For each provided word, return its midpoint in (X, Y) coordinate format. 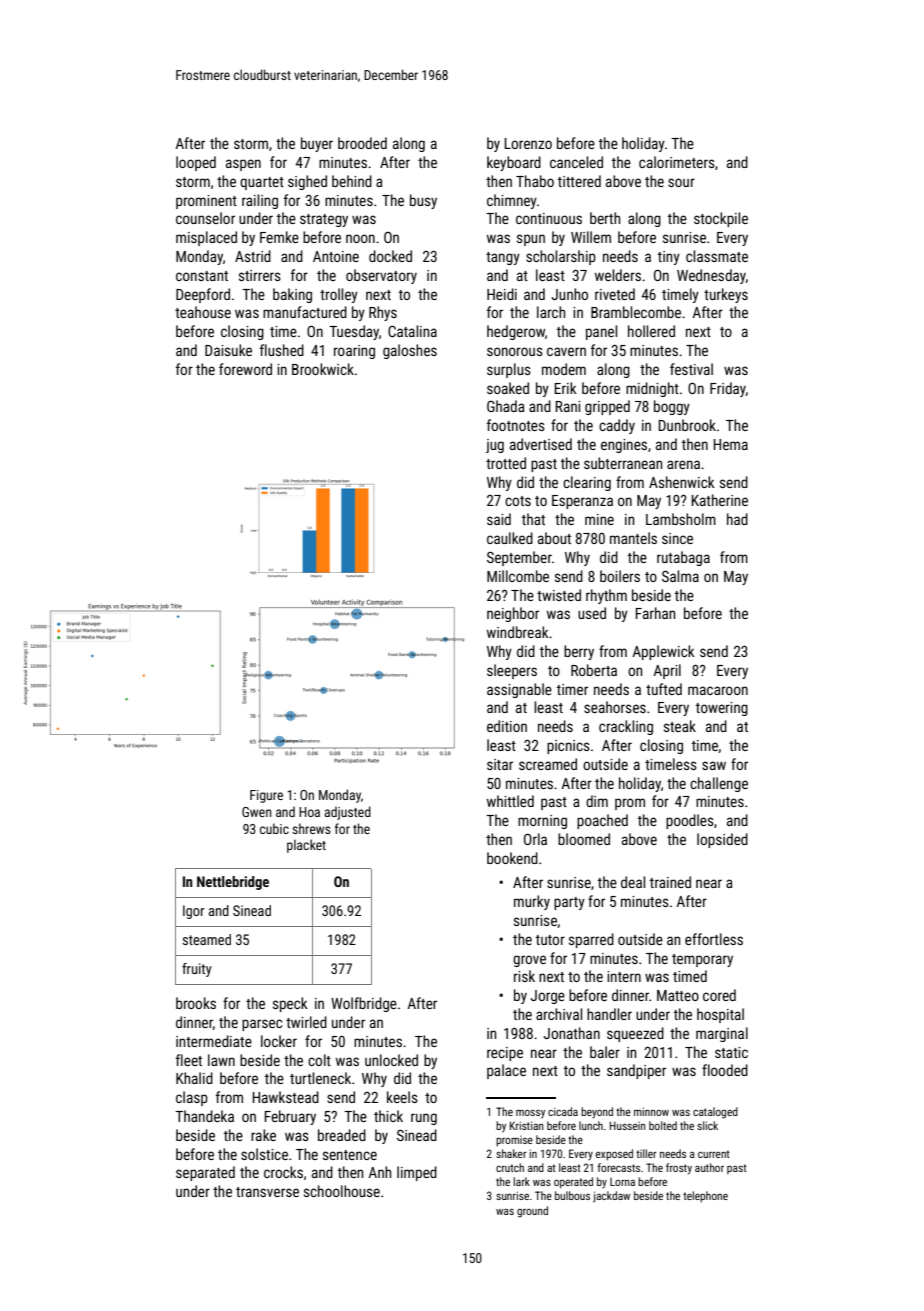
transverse (267, 1192)
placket (306, 846)
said (499, 519)
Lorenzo (528, 143)
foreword (245, 369)
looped (196, 163)
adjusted (347, 813)
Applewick (663, 652)
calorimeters (677, 162)
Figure (266, 796)
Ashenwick (682, 482)
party (569, 903)
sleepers (512, 671)
